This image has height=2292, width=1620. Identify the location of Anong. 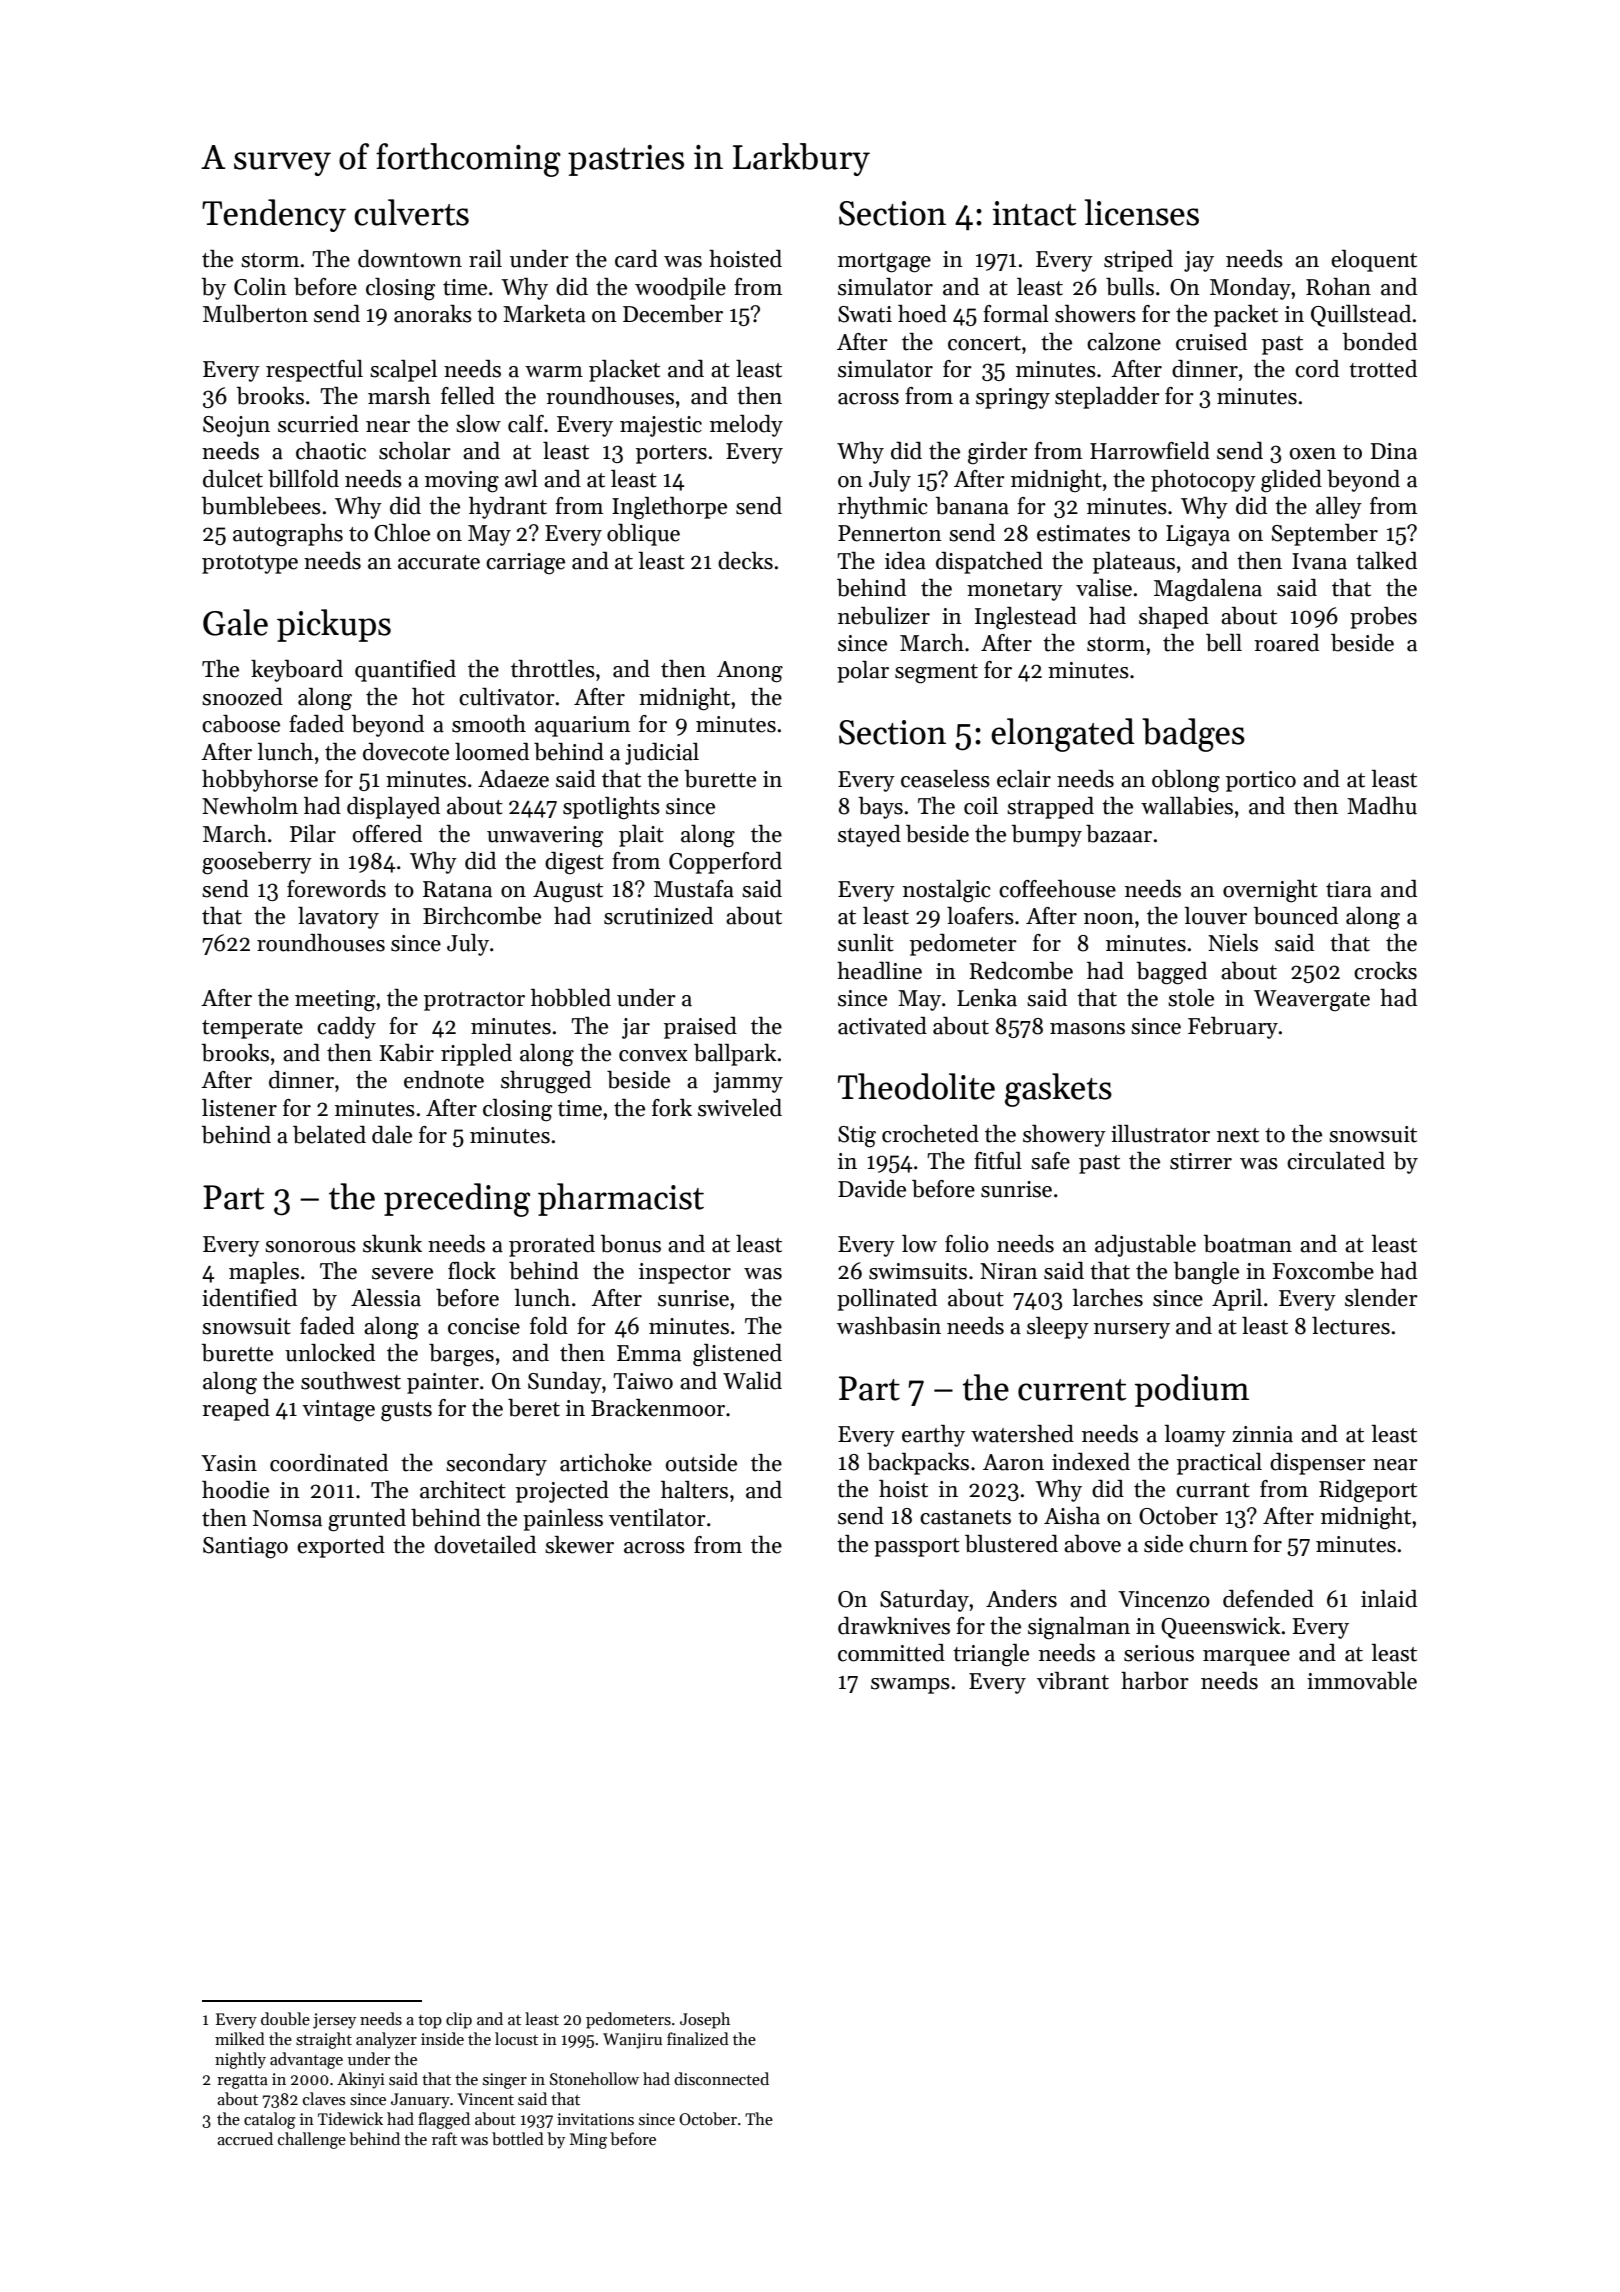
(750, 672).
